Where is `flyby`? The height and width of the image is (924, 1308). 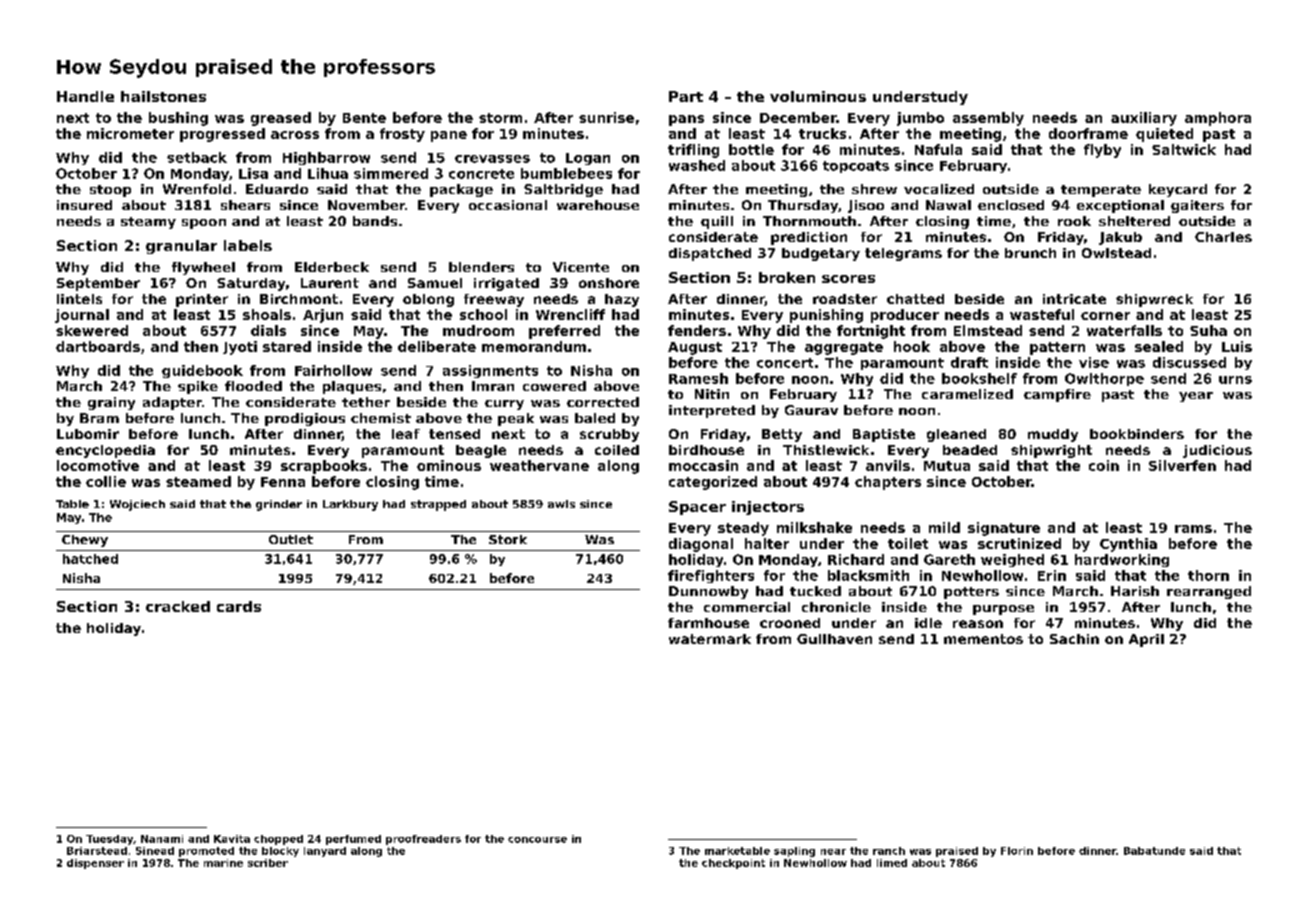 flyby is located at coordinates (1102, 151).
